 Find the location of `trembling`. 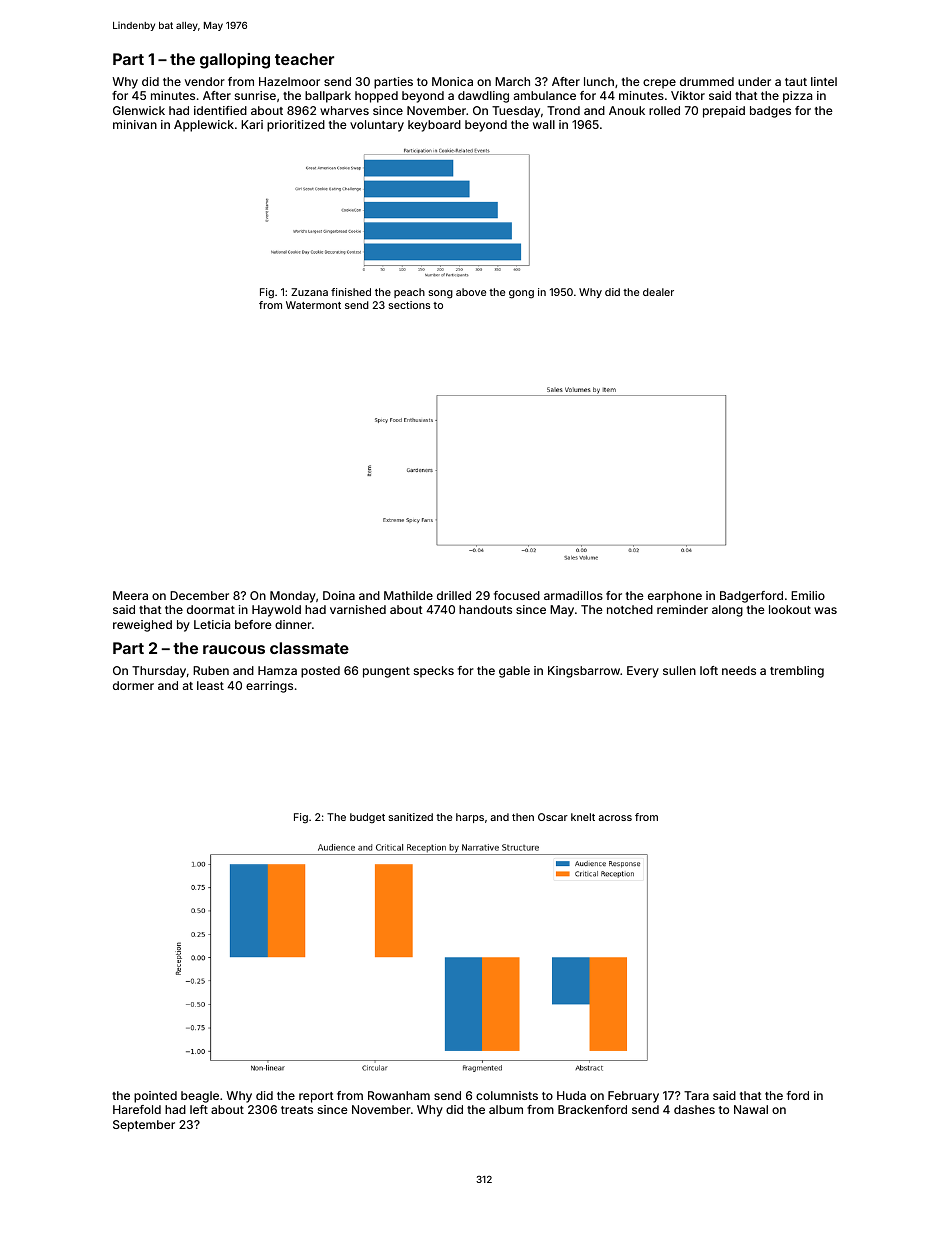

trembling is located at coordinates (797, 672).
